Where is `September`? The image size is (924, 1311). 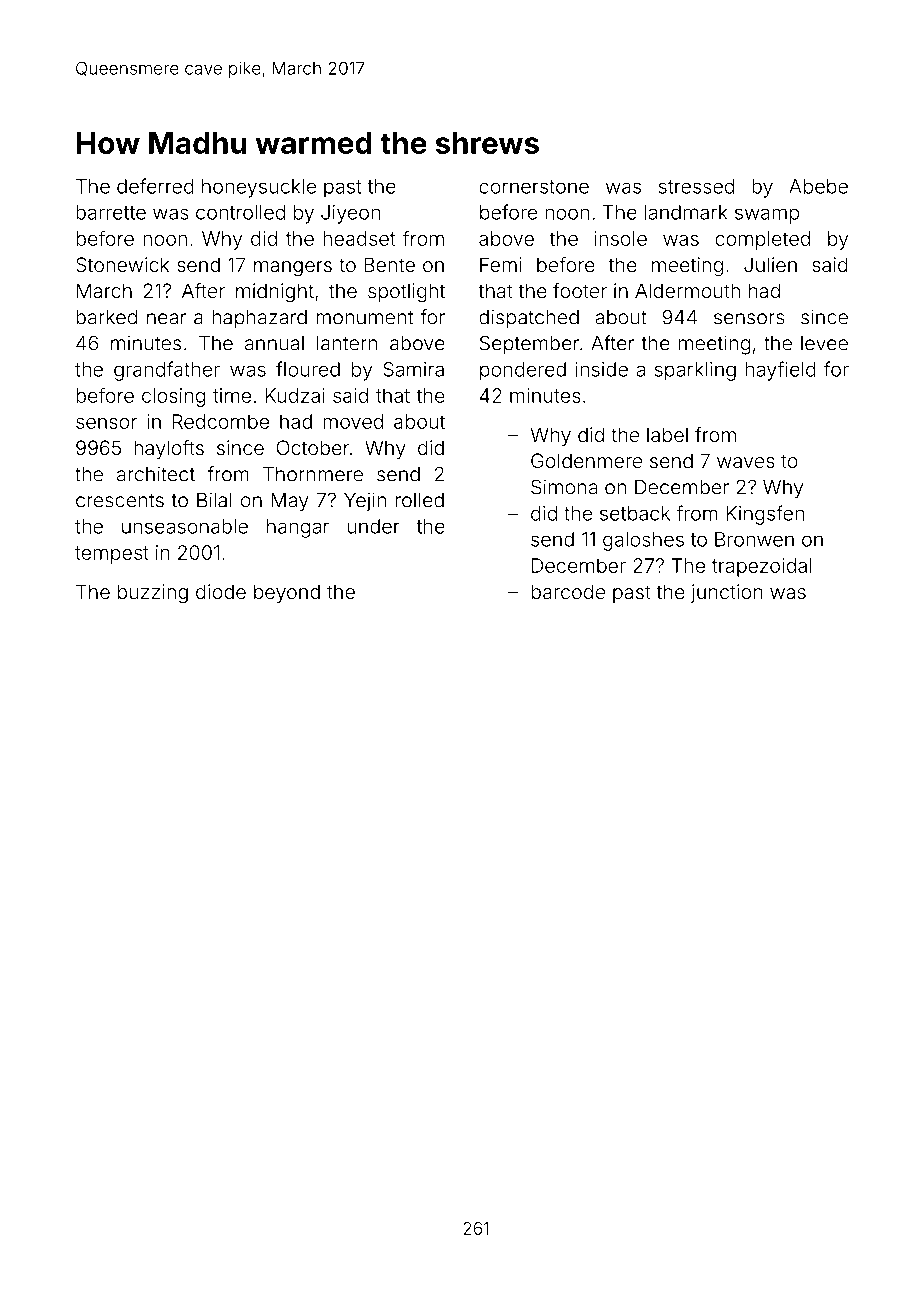 September is located at coordinates (529, 345).
